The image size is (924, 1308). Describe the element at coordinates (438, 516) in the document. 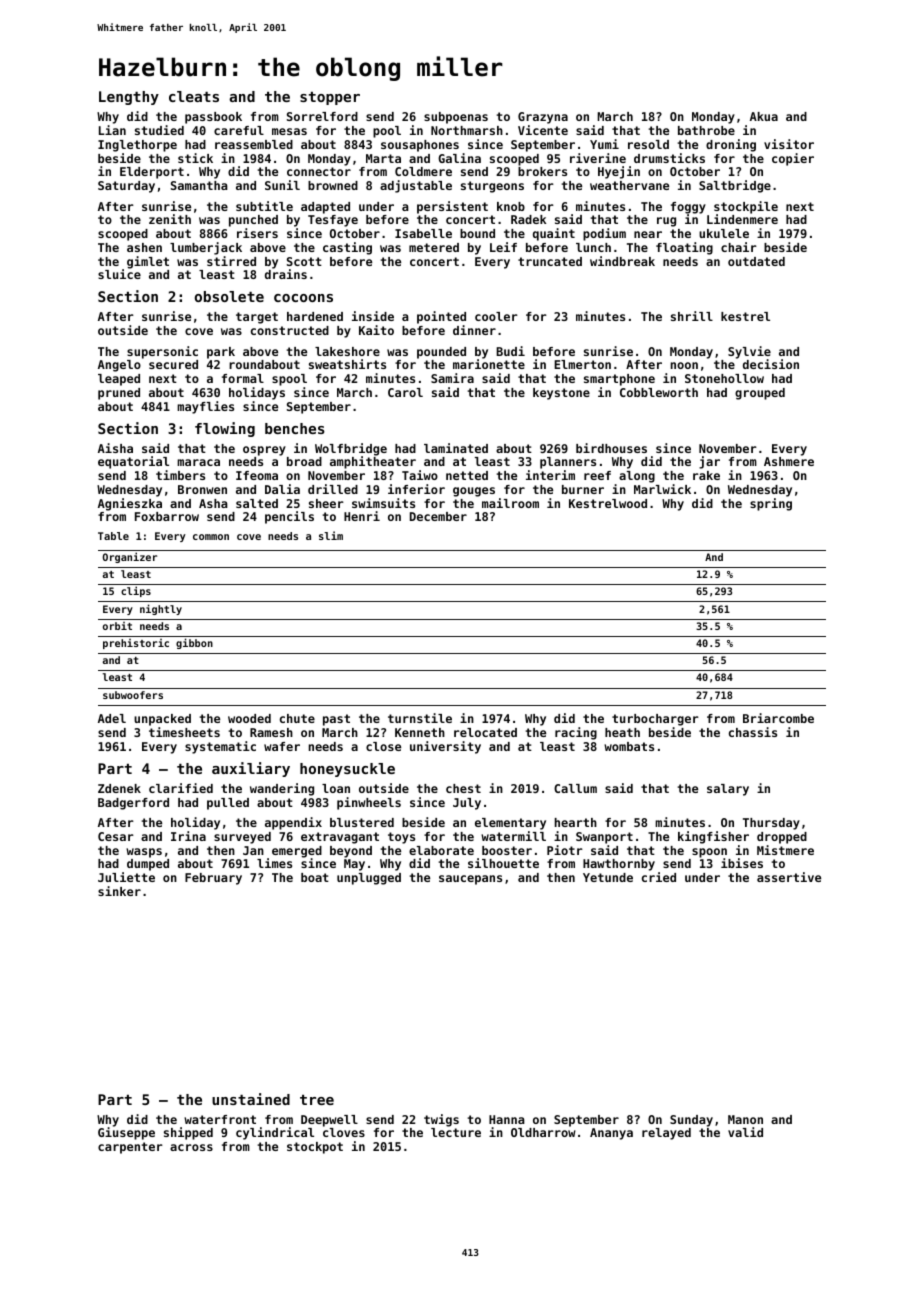

I see `December` at that location.
